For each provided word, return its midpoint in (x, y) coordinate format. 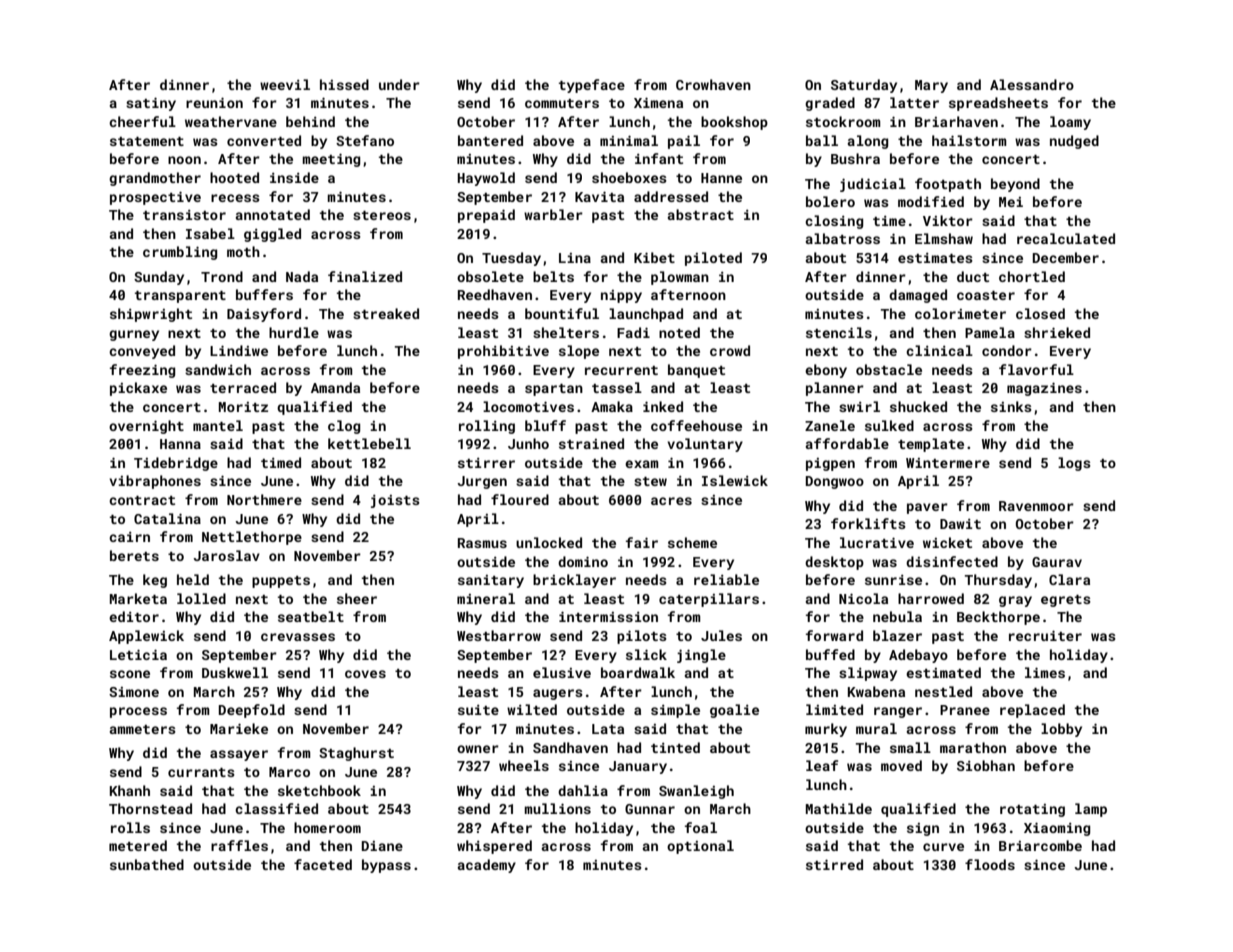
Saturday (864, 86)
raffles (239, 845)
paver (927, 508)
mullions (557, 808)
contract (142, 500)
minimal (629, 140)
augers (558, 694)
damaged (918, 296)
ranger (898, 712)
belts (553, 276)
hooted (234, 177)
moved (901, 765)
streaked (386, 313)
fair (642, 542)
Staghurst (356, 754)
